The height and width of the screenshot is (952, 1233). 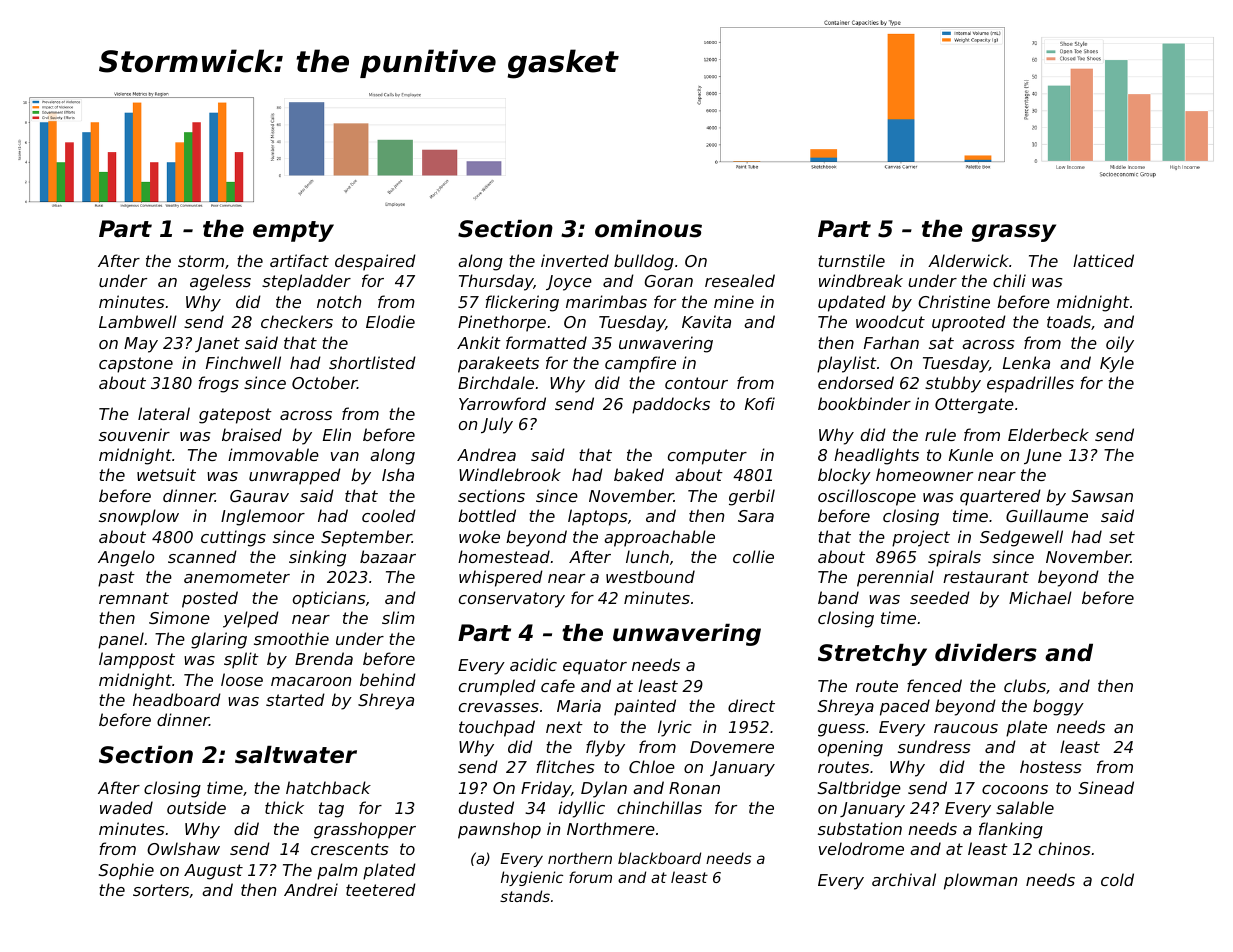 I want to click on boggy, so click(x=1058, y=707).
